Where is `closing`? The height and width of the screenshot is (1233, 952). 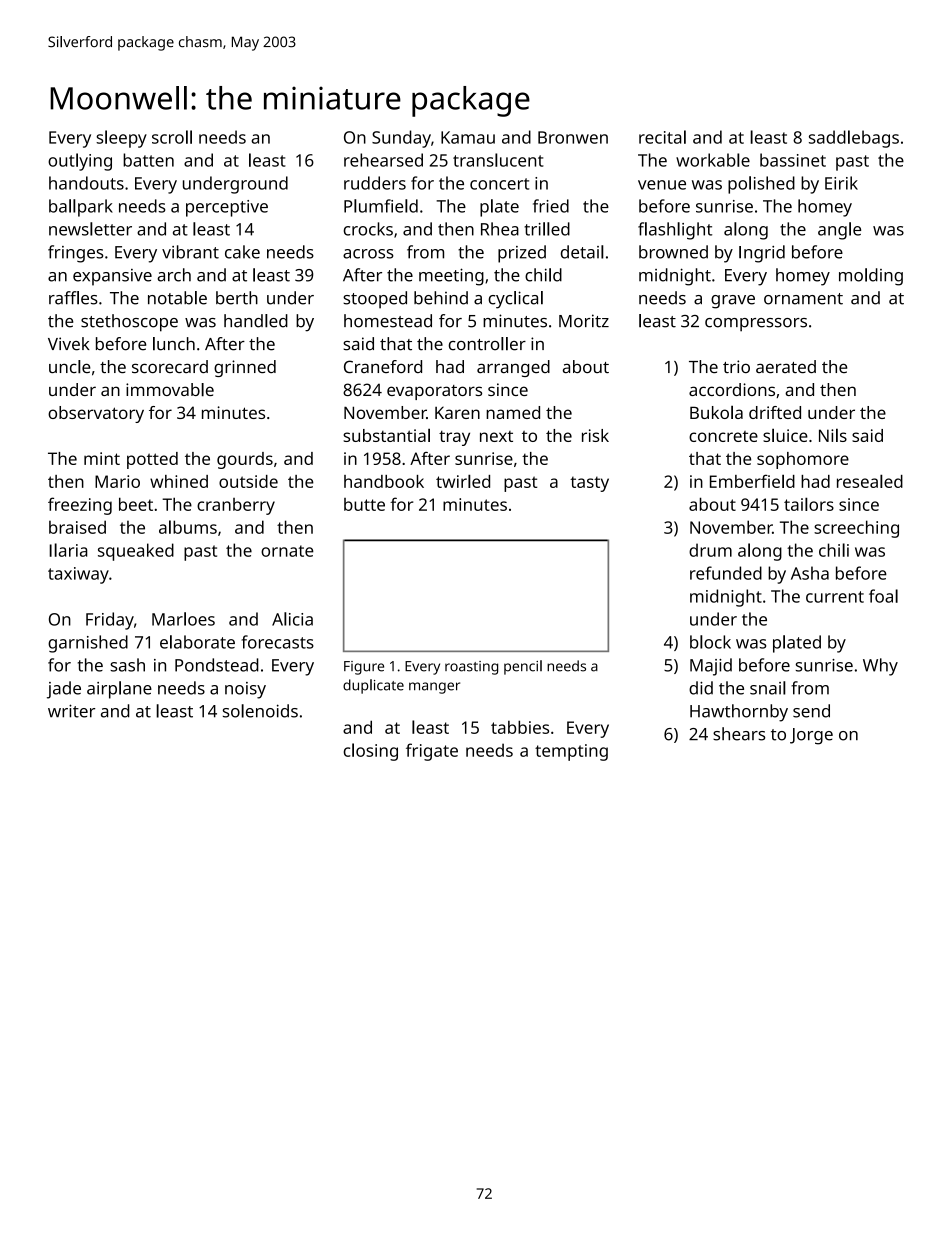 closing is located at coordinates (370, 752).
